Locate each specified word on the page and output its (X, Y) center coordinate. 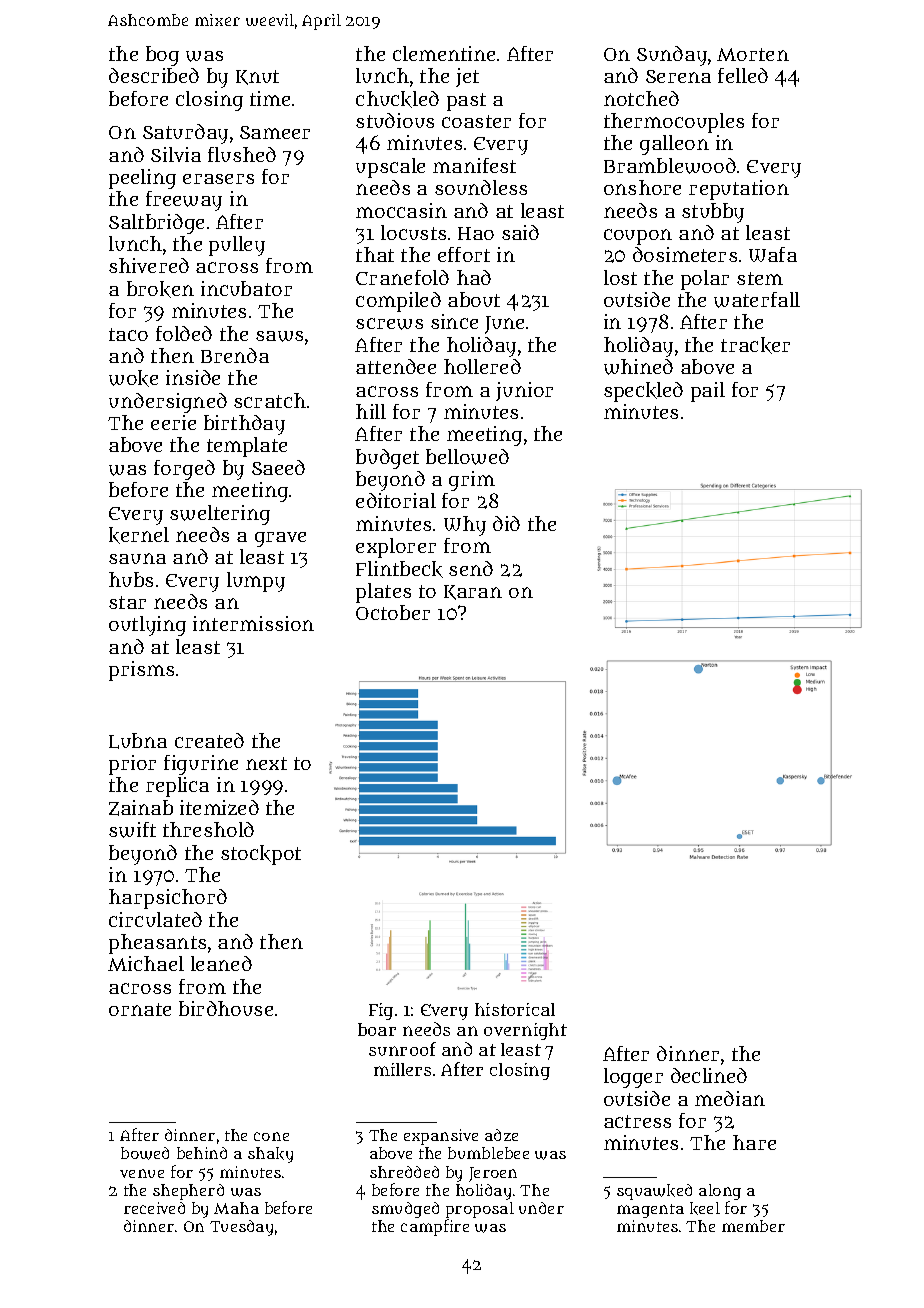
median (730, 1098)
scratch (270, 400)
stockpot (261, 855)
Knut (257, 77)
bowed (145, 1153)
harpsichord (168, 899)
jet (467, 77)
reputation (739, 190)
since (454, 321)
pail (708, 392)
